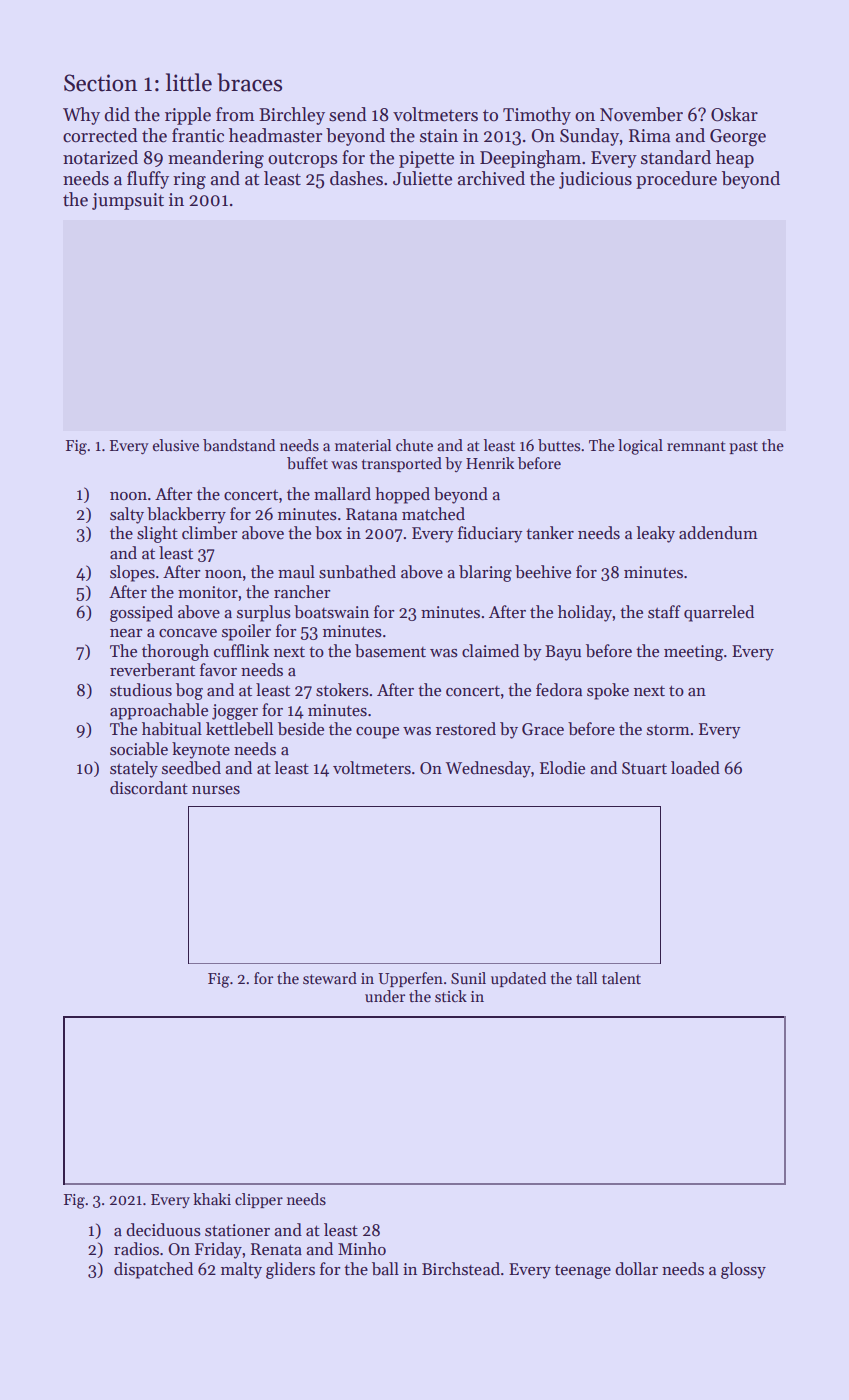 This screenshot has width=849, height=1400. What do you see at coordinates (385, 996) in the screenshot?
I see `under` at bounding box center [385, 996].
